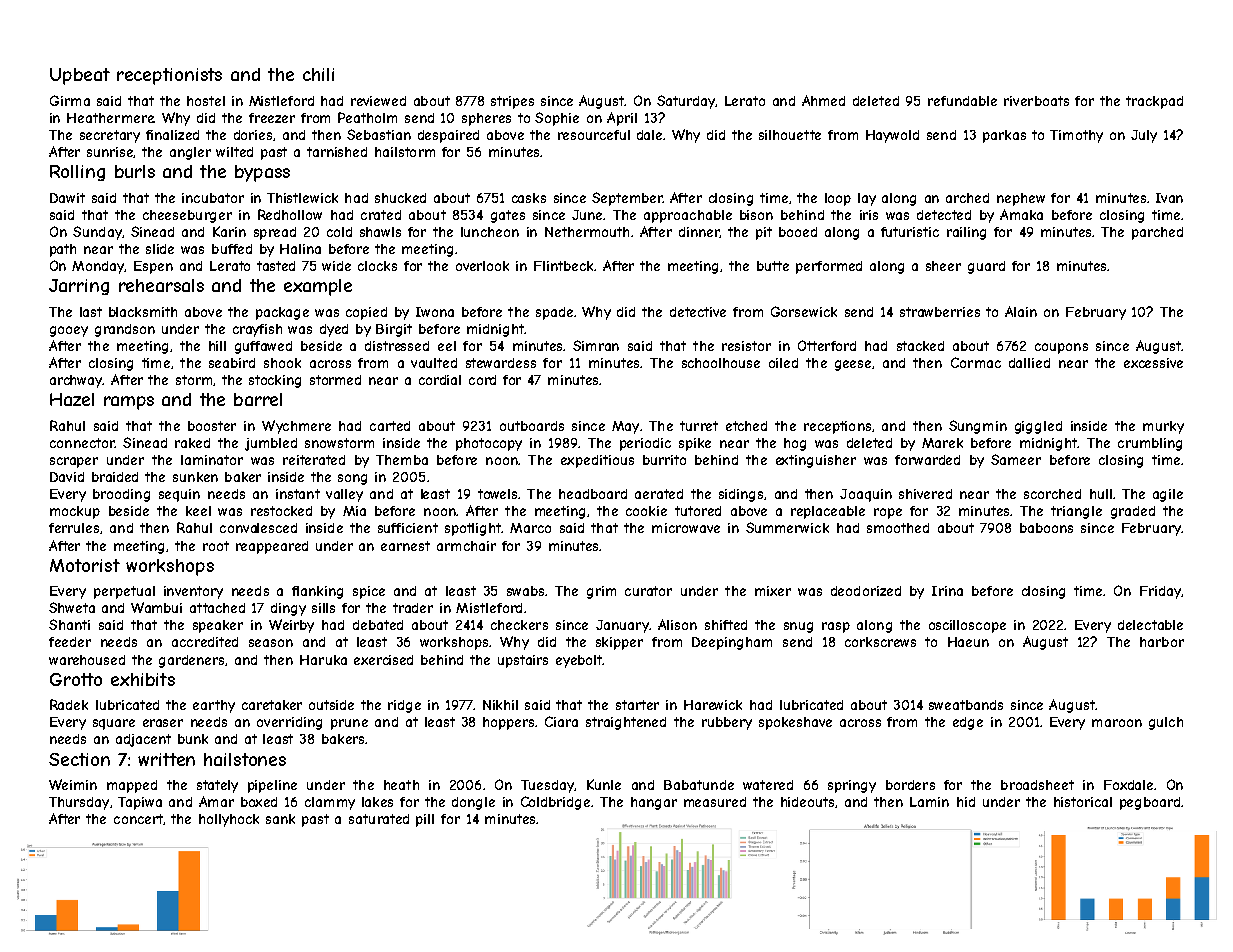 The image size is (1233, 952). I want to click on freezer, so click(272, 118).
